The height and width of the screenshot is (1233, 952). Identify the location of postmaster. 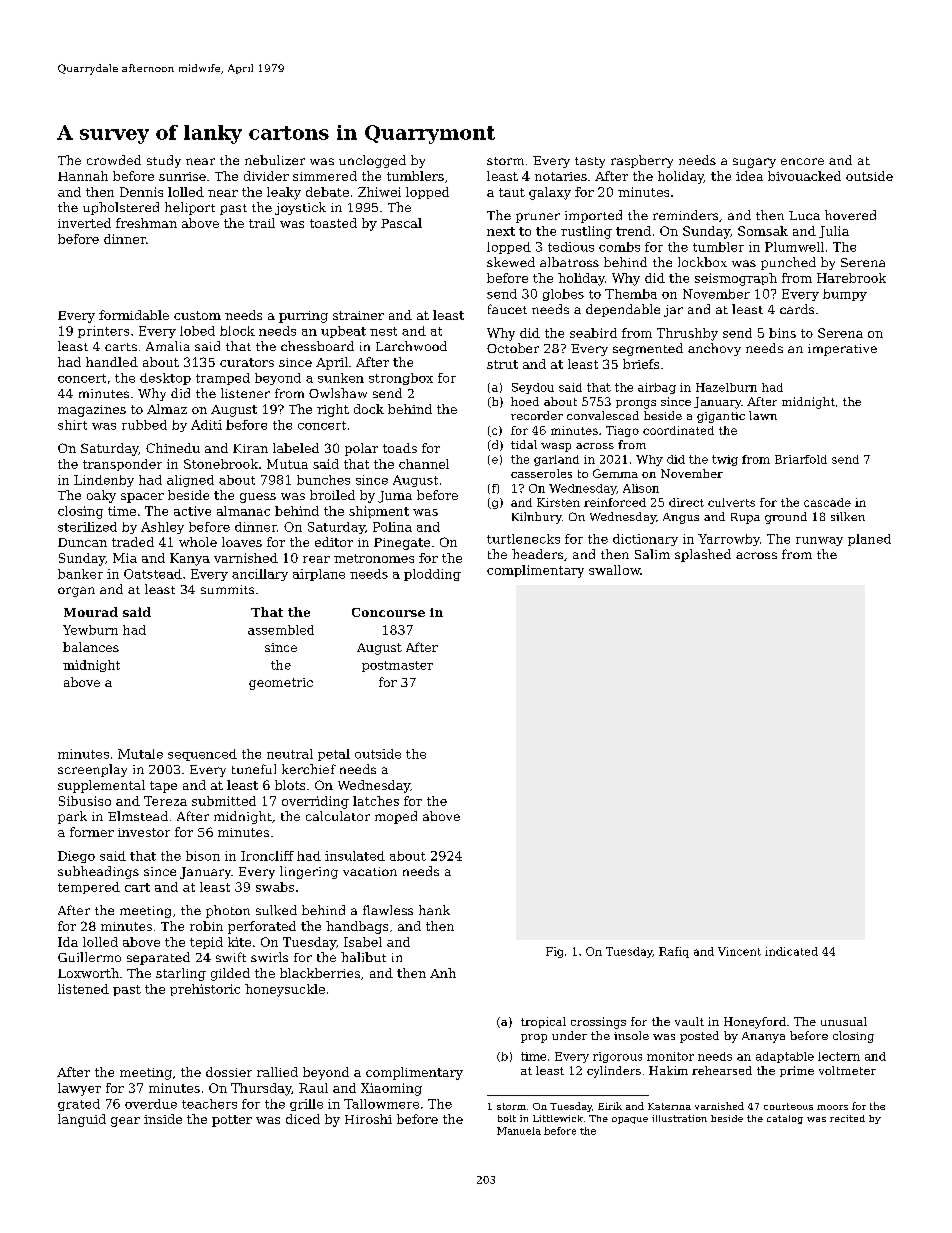
(397, 666).
